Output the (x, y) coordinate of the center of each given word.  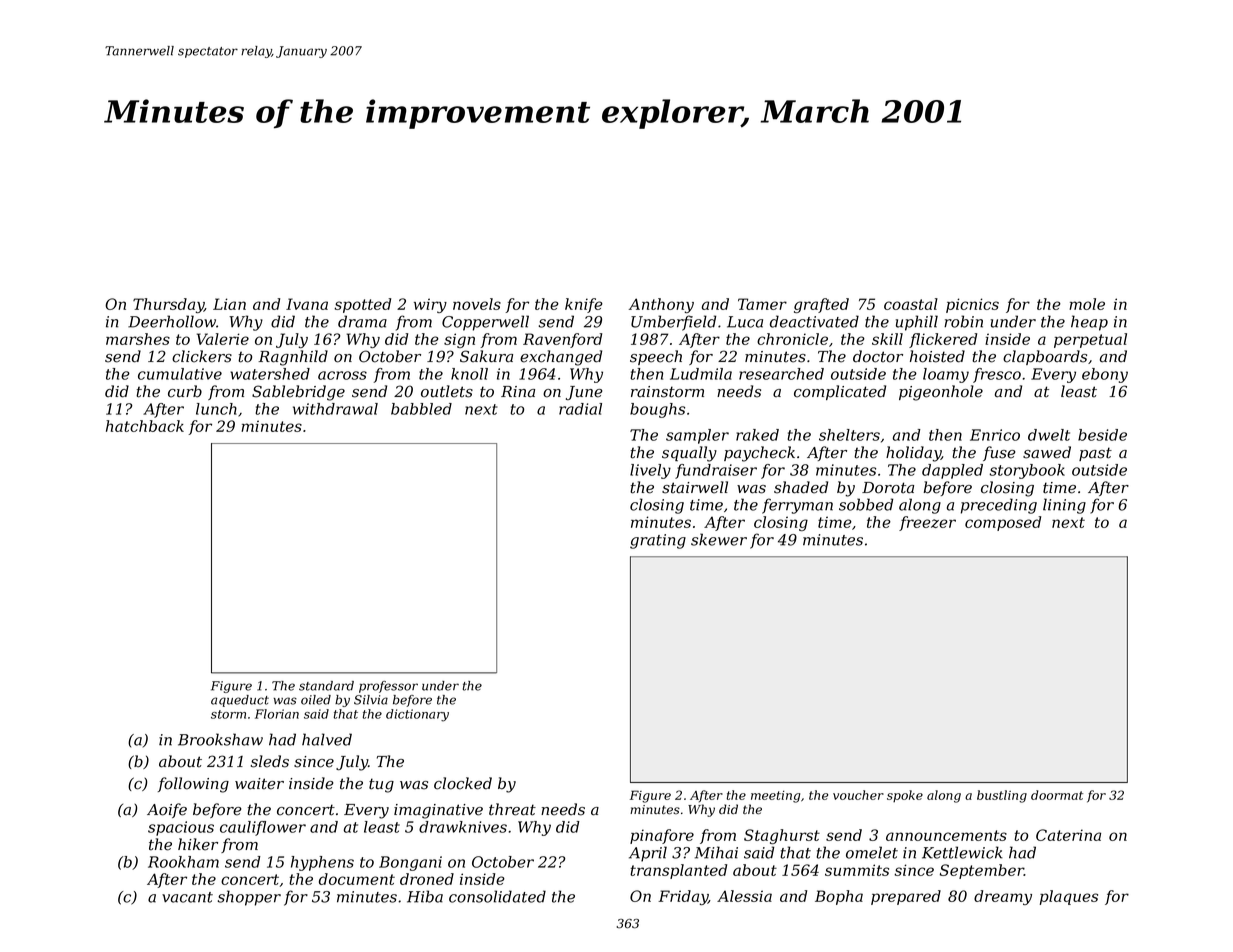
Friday (683, 897)
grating (658, 541)
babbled (421, 409)
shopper (249, 898)
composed (1003, 523)
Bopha (839, 897)
